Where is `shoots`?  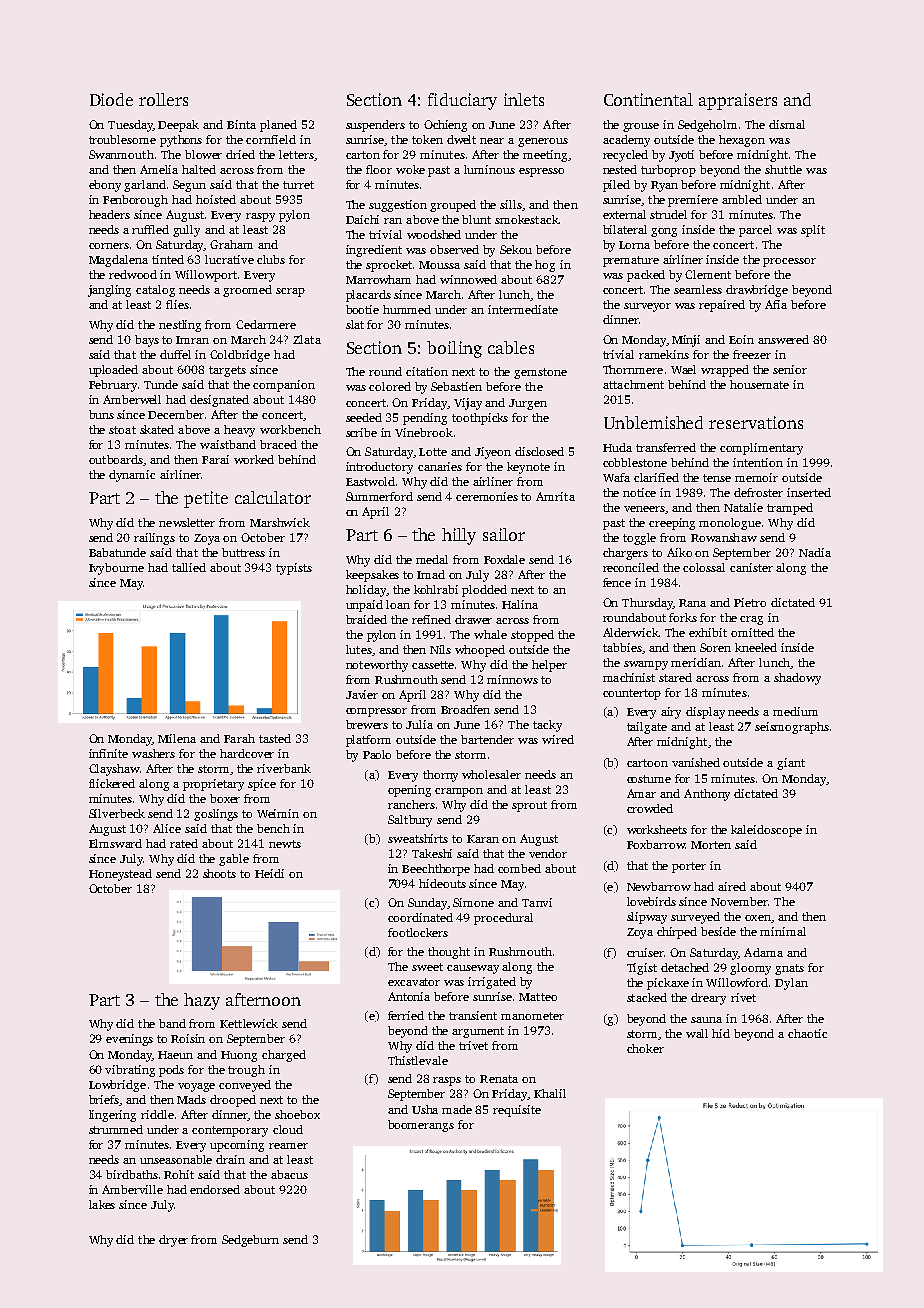
shoots is located at coordinates (219, 873).
